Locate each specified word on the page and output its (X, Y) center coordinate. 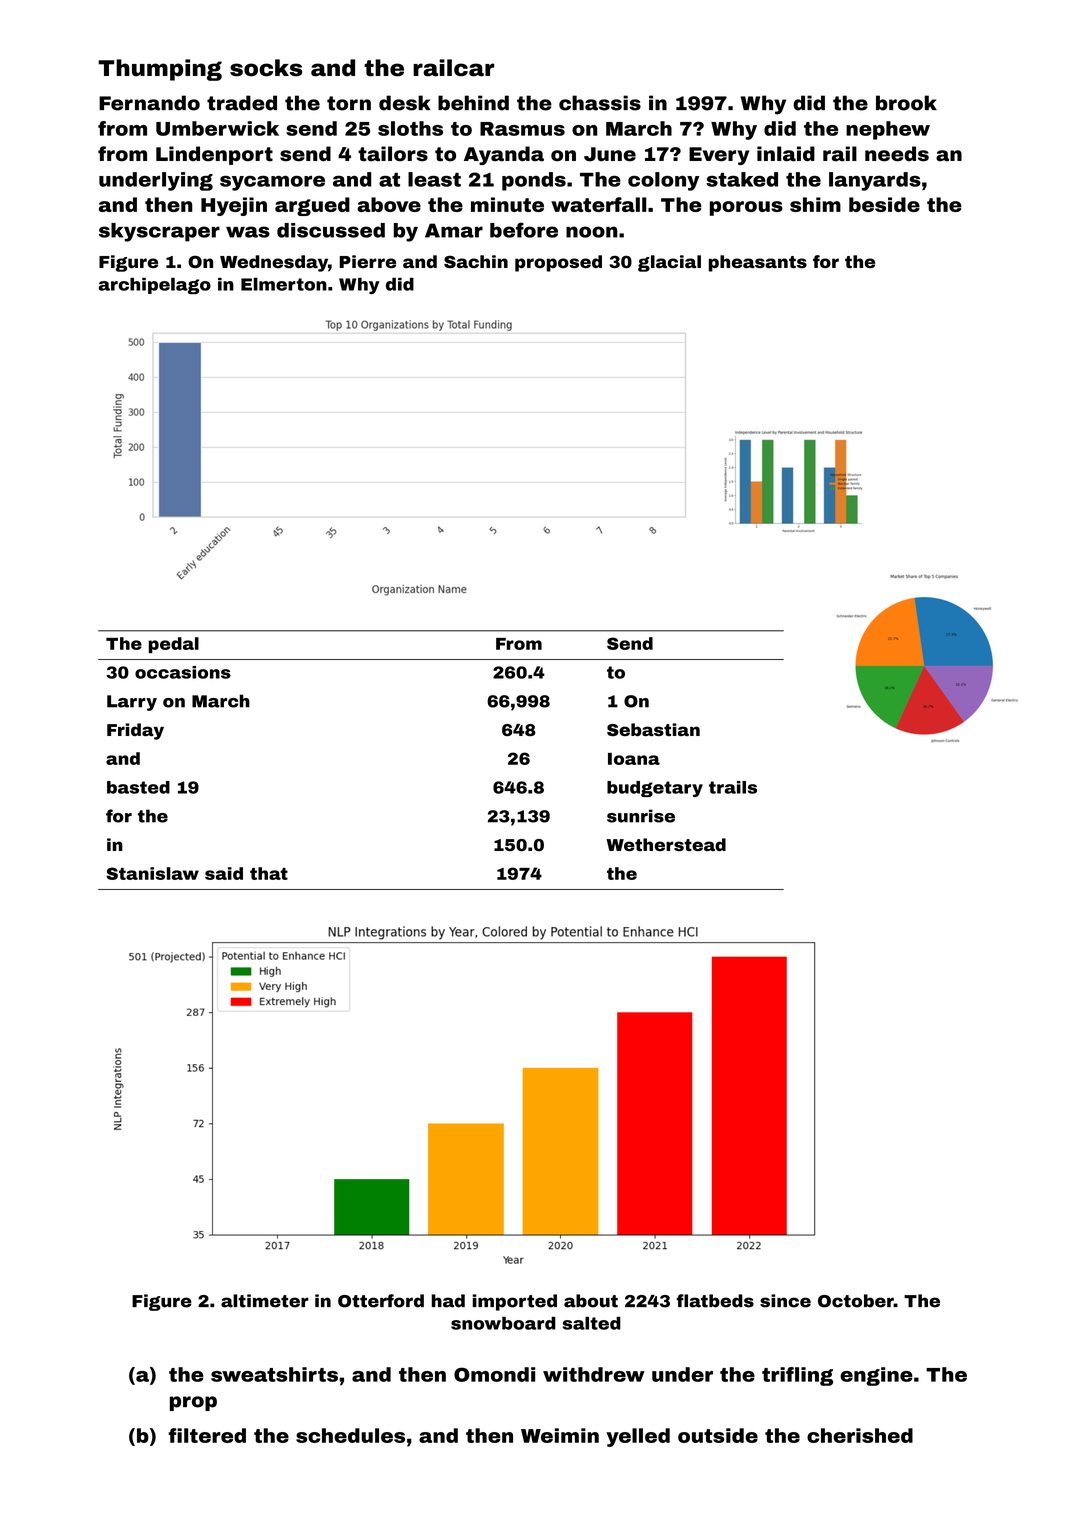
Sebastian (653, 729)
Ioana (634, 759)
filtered (207, 1435)
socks (266, 68)
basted (138, 787)
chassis (600, 103)
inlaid (786, 154)
